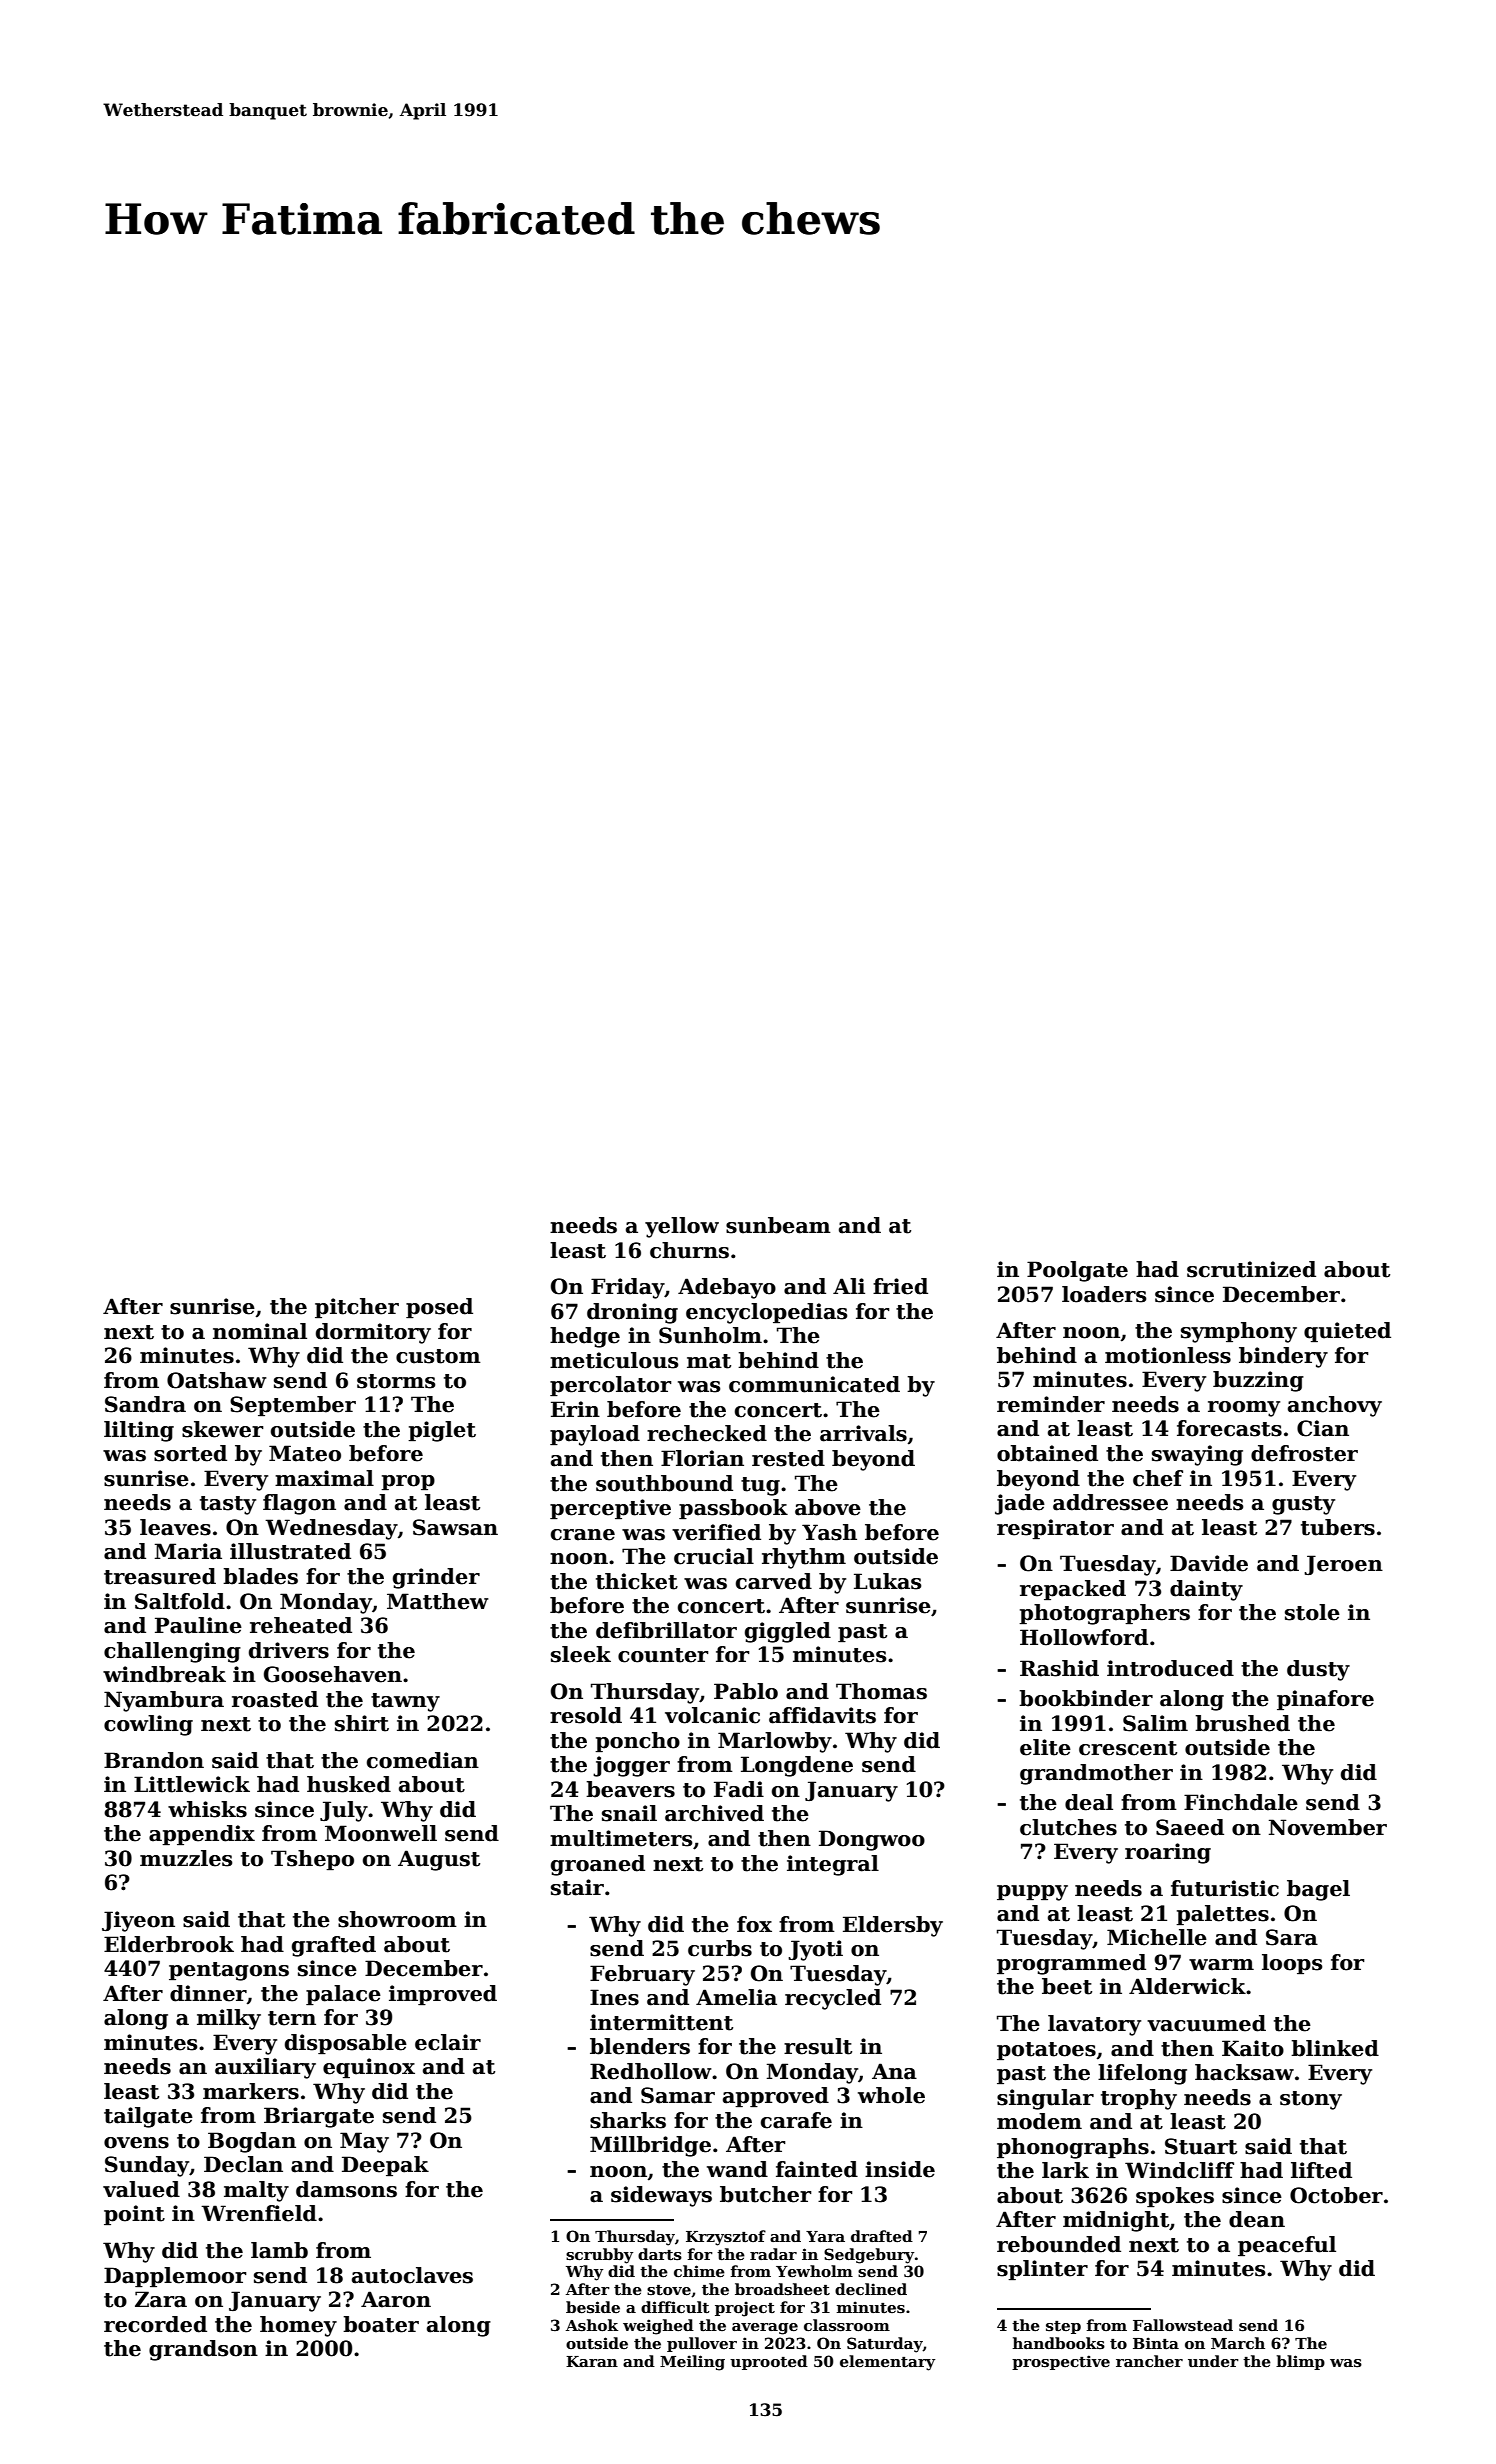  I want to click on scrutinized, so click(1251, 1269).
